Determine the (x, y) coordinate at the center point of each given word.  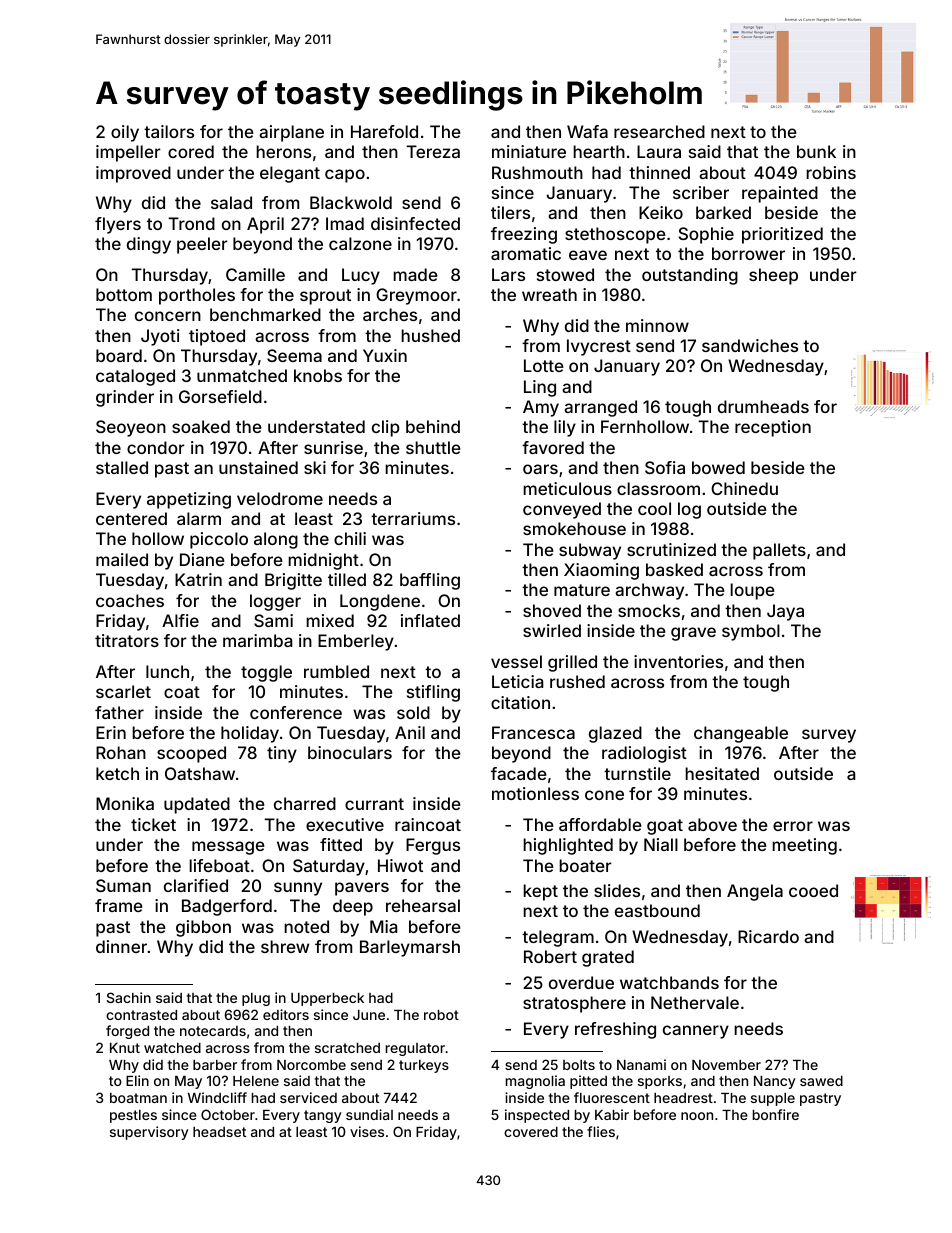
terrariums (413, 518)
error (793, 826)
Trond (191, 223)
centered (131, 518)
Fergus (433, 846)
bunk (816, 151)
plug (256, 999)
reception (773, 428)
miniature (529, 151)
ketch (117, 773)
